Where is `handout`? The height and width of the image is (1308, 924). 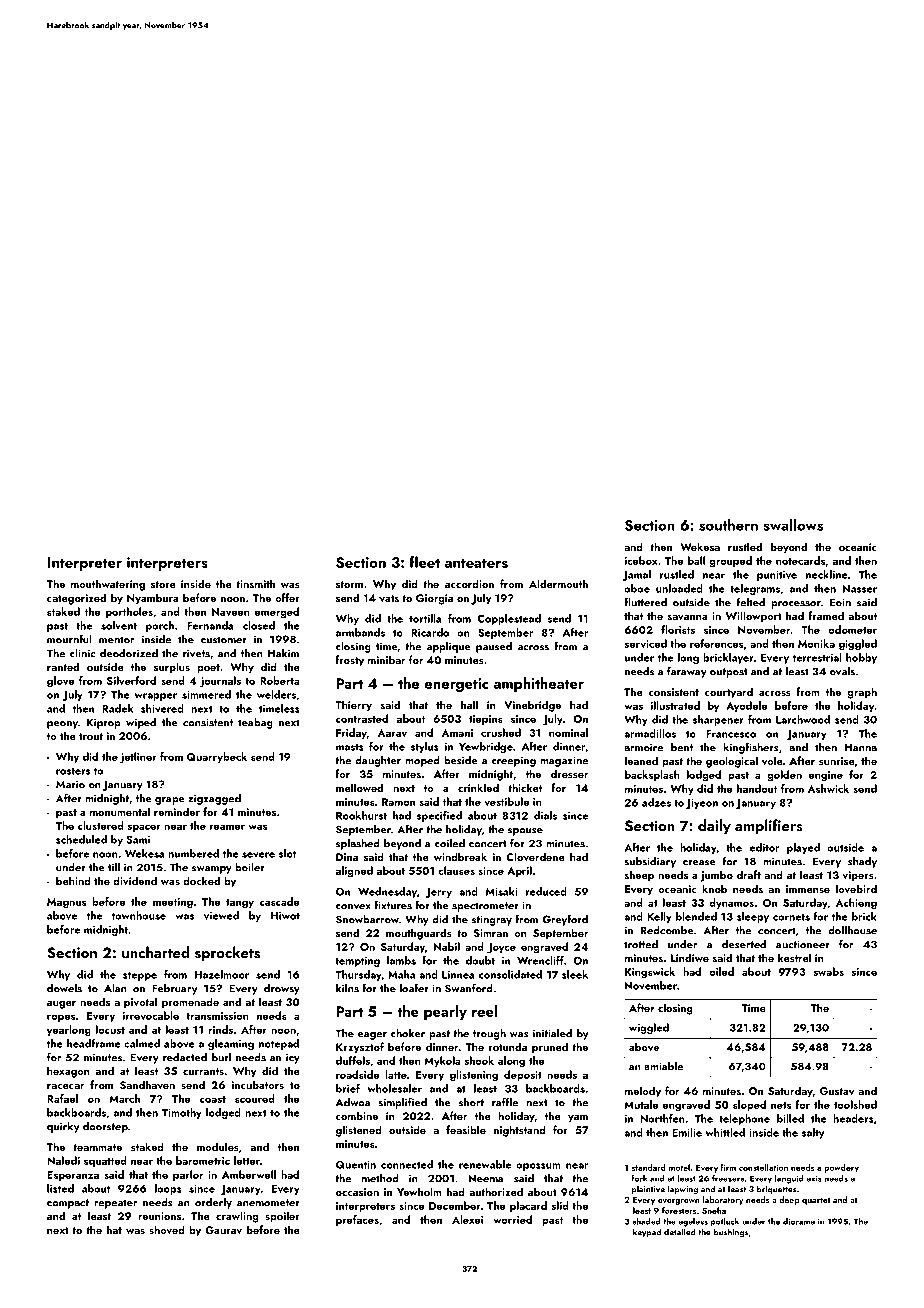 handout is located at coordinates (757, 788).
